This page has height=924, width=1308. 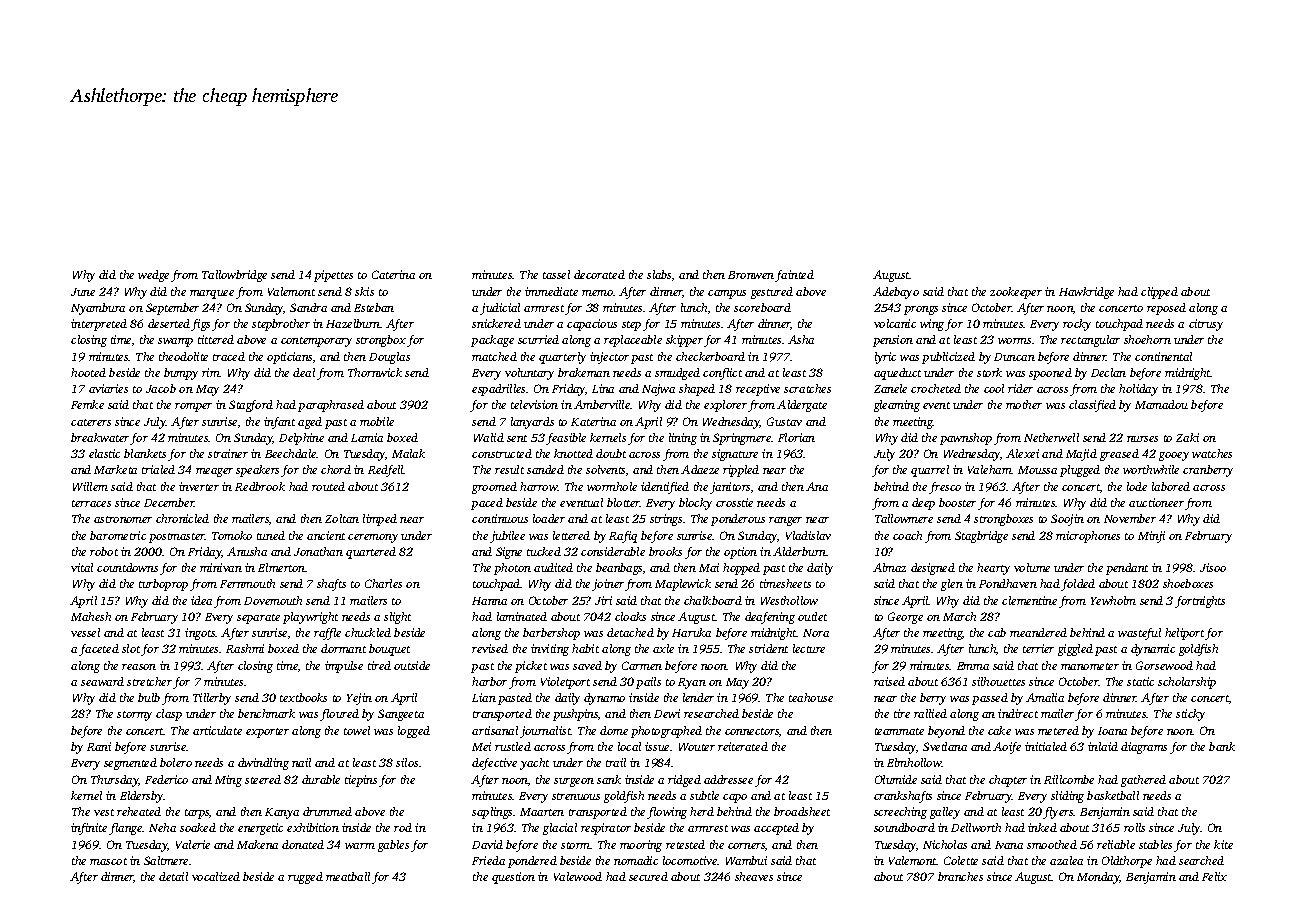 I want to click on Alderburn, so click(x=799, y=551).
